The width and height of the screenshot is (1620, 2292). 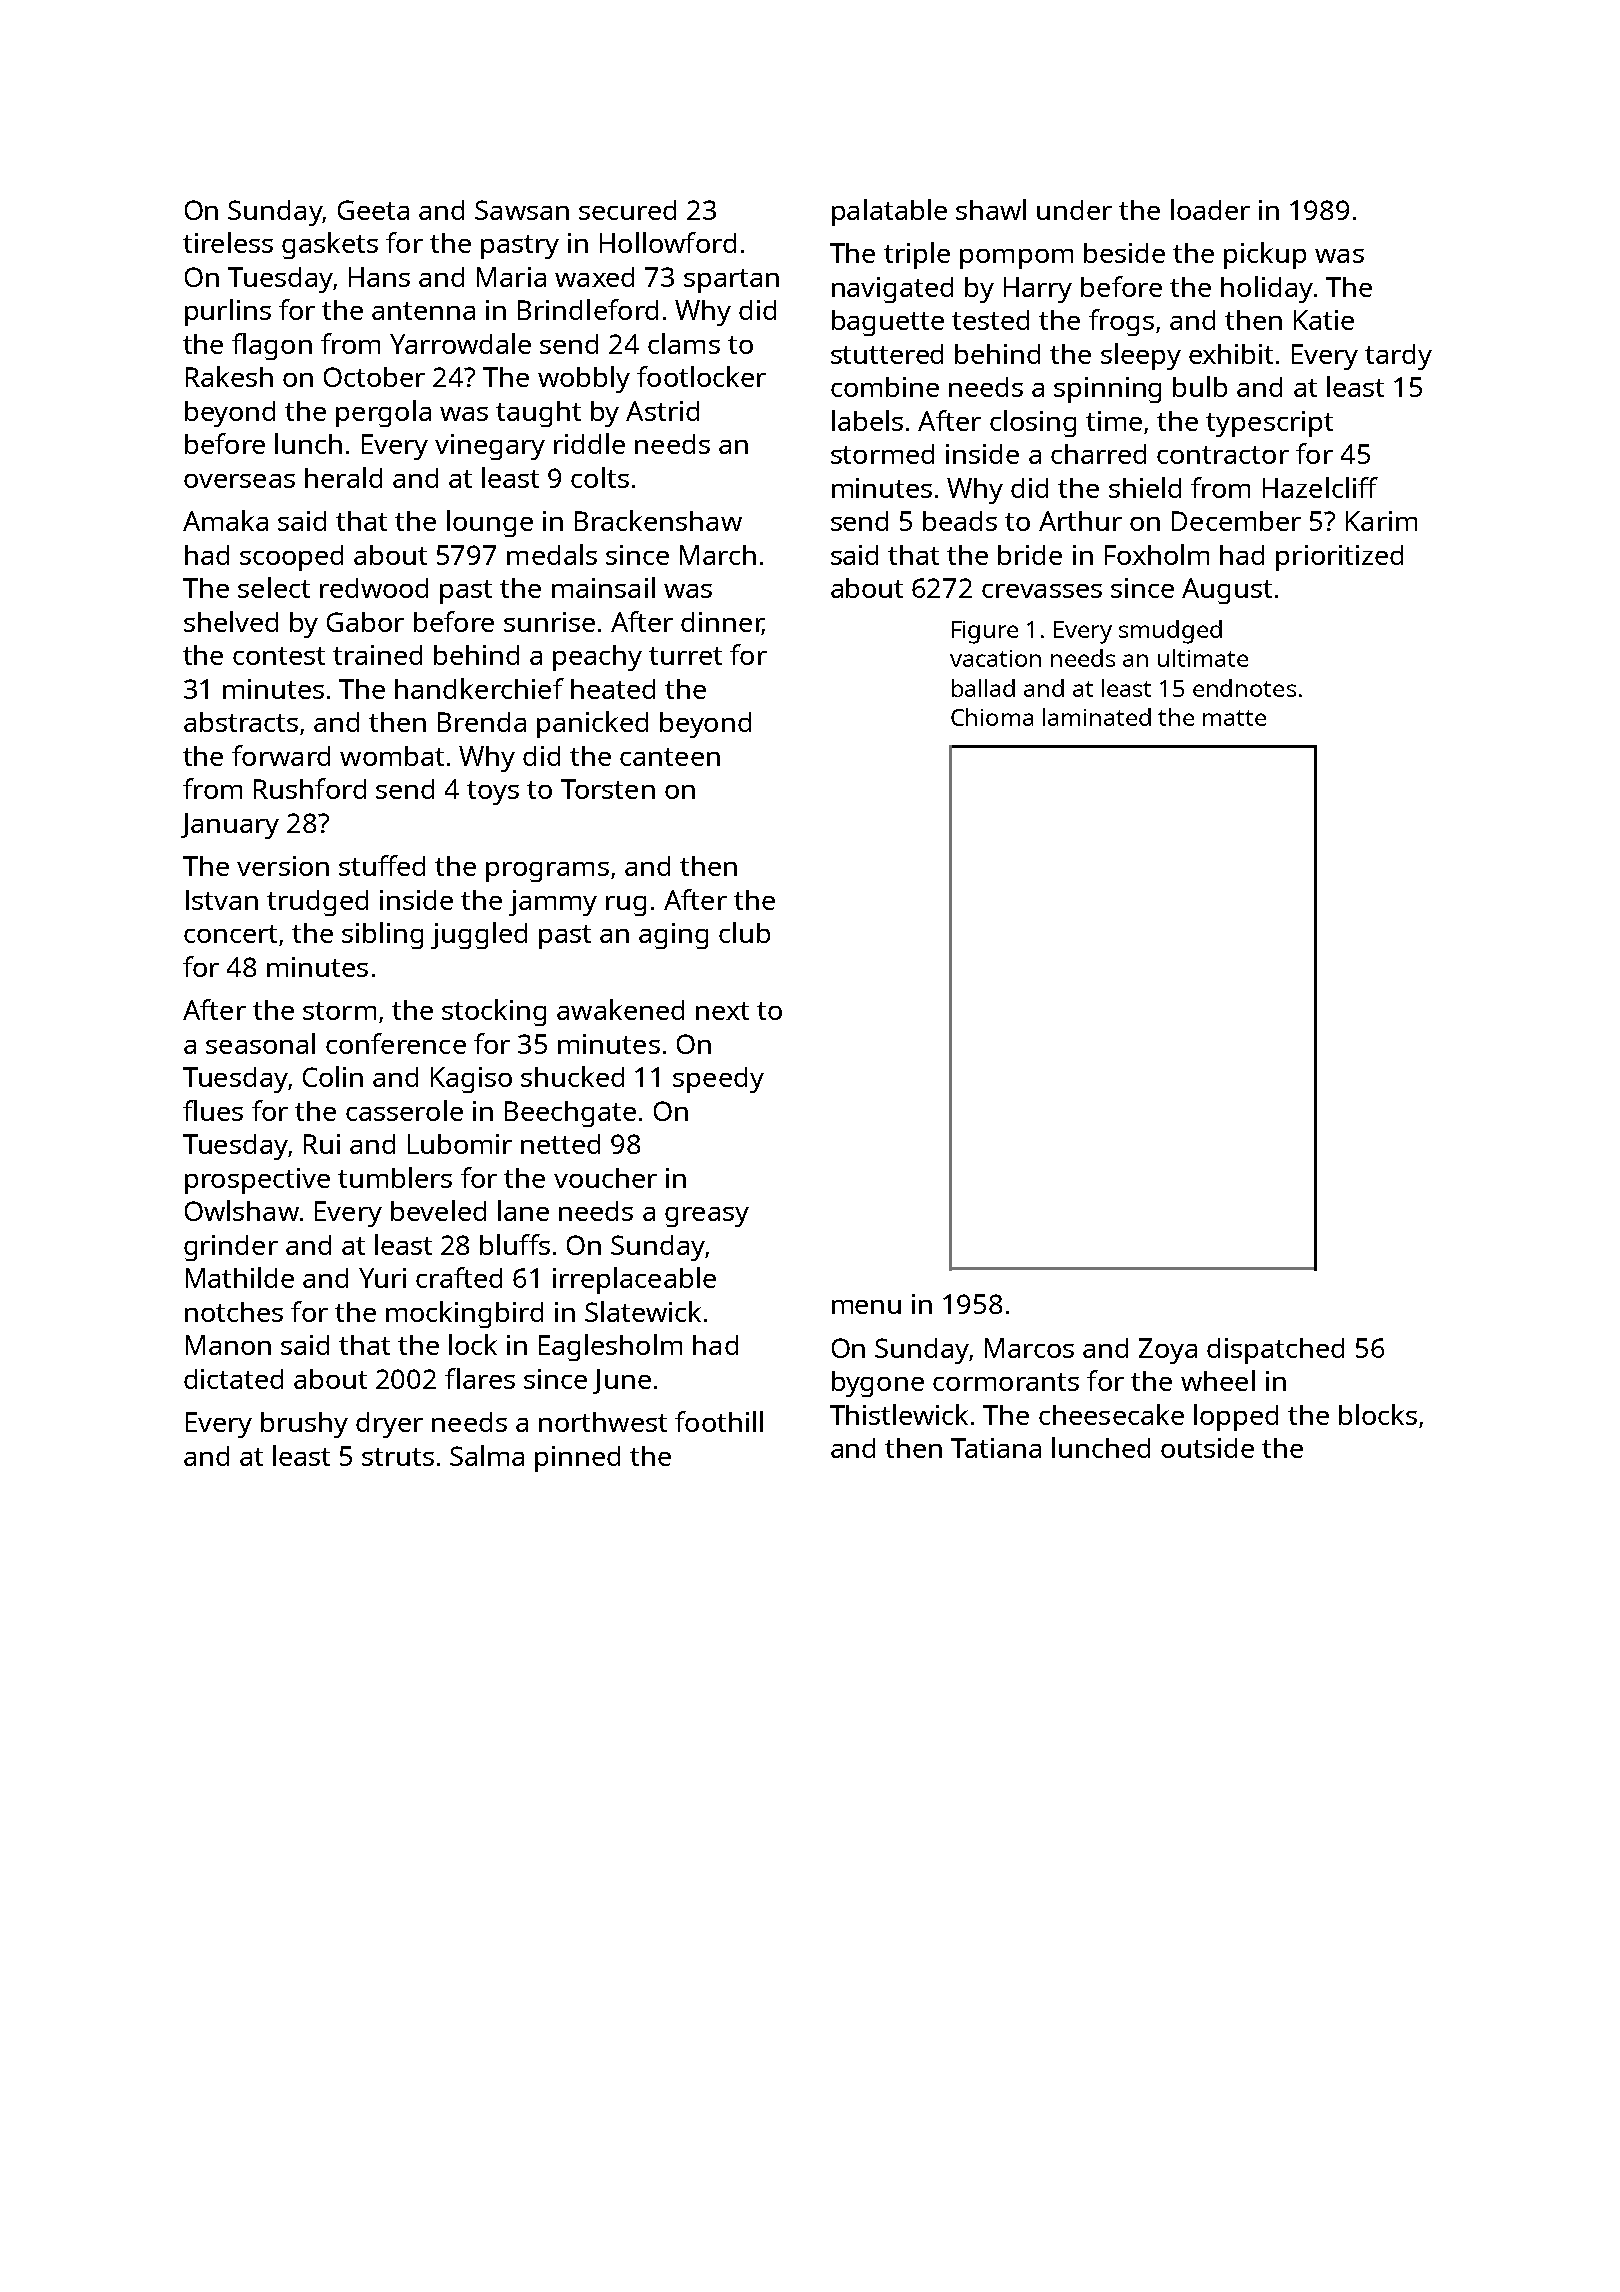 I want to click on club, so click(x=744, y=932).
